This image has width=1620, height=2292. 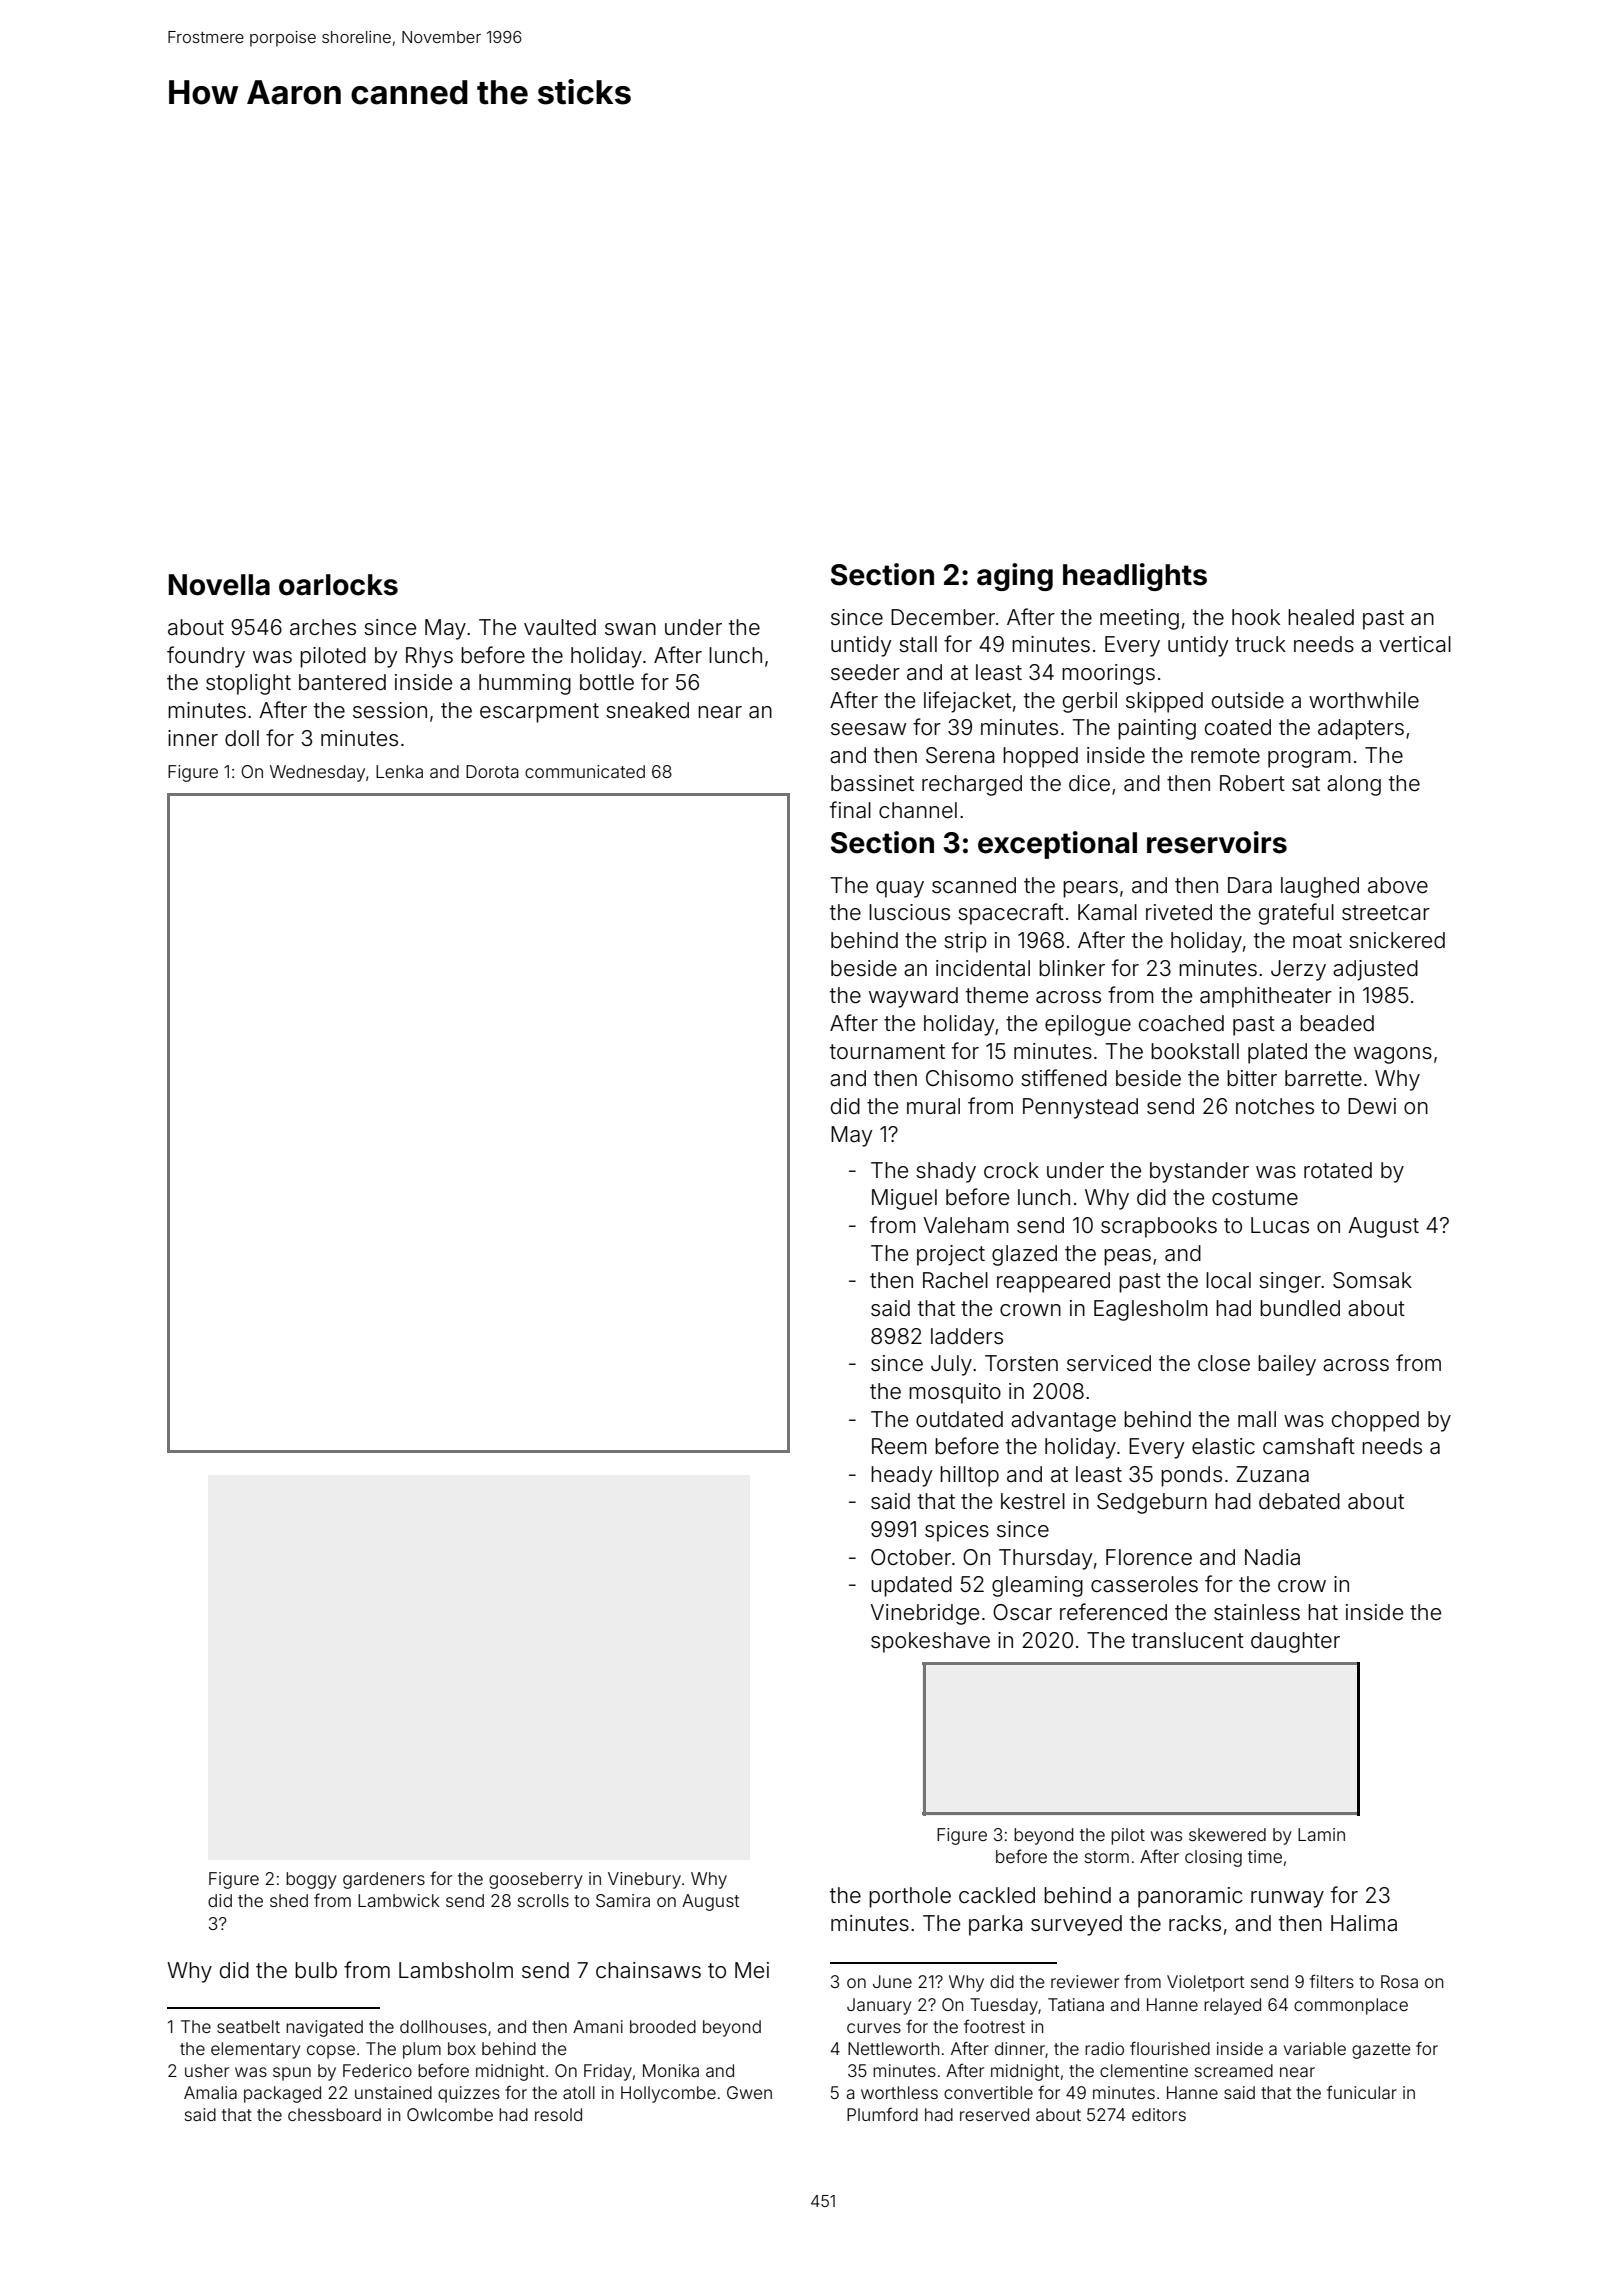 What do you see at coordinates (911, 1586) in the image?
I see `updated` at bounding box center [911, 1586].
